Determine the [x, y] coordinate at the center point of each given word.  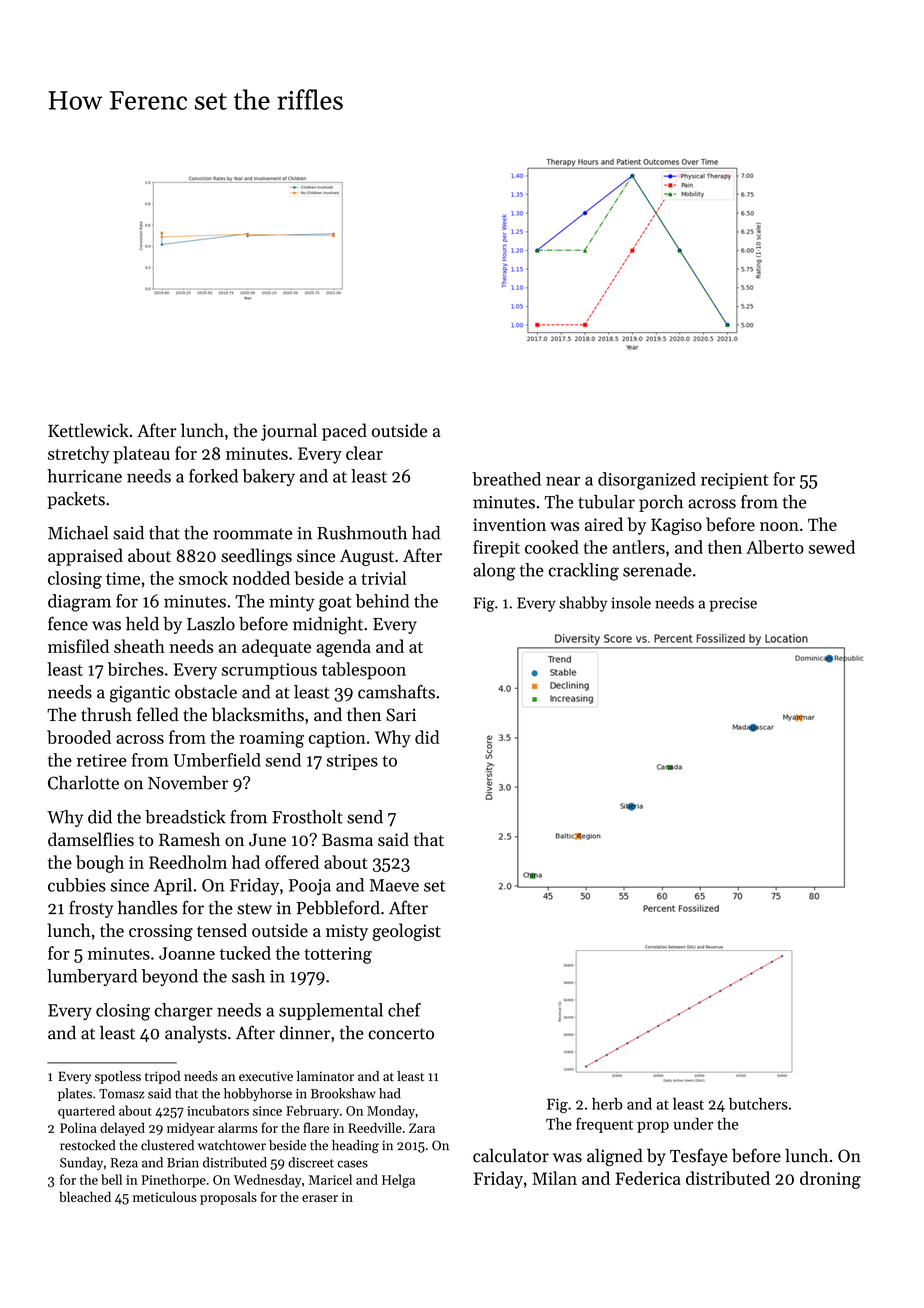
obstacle [206, 692]
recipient [735, 481]
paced [344, 432]
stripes [352, 762]
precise [733, 604]
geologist [406, 932]
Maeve [394, 885]
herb [607, 1104]
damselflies [91, 839]
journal [289, 432]
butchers [758, 1104]
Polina [78, 1127]
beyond [170, 977]
